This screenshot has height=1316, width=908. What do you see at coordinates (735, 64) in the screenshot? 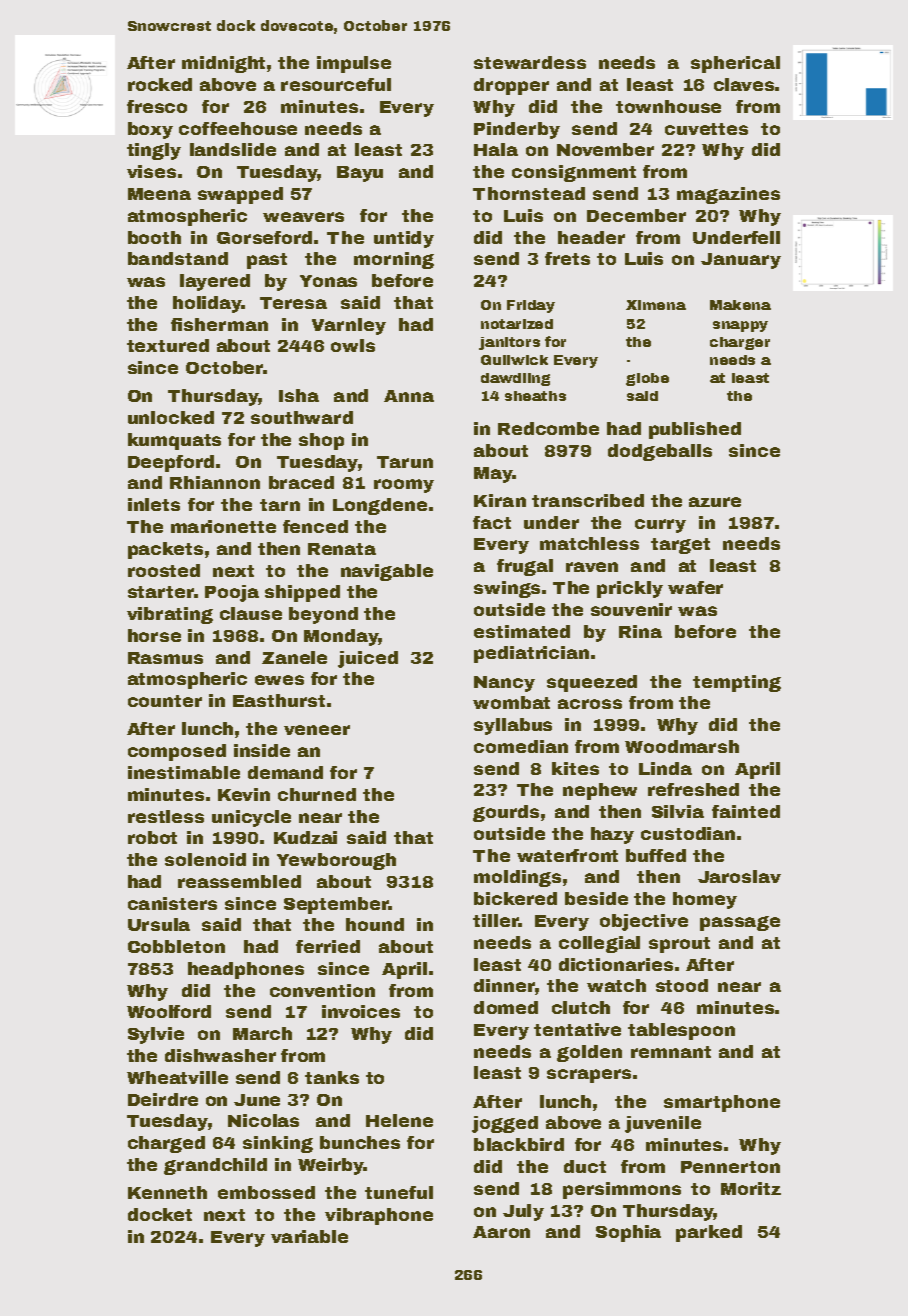
I see `spherical` at bounding box center [735, 64].
